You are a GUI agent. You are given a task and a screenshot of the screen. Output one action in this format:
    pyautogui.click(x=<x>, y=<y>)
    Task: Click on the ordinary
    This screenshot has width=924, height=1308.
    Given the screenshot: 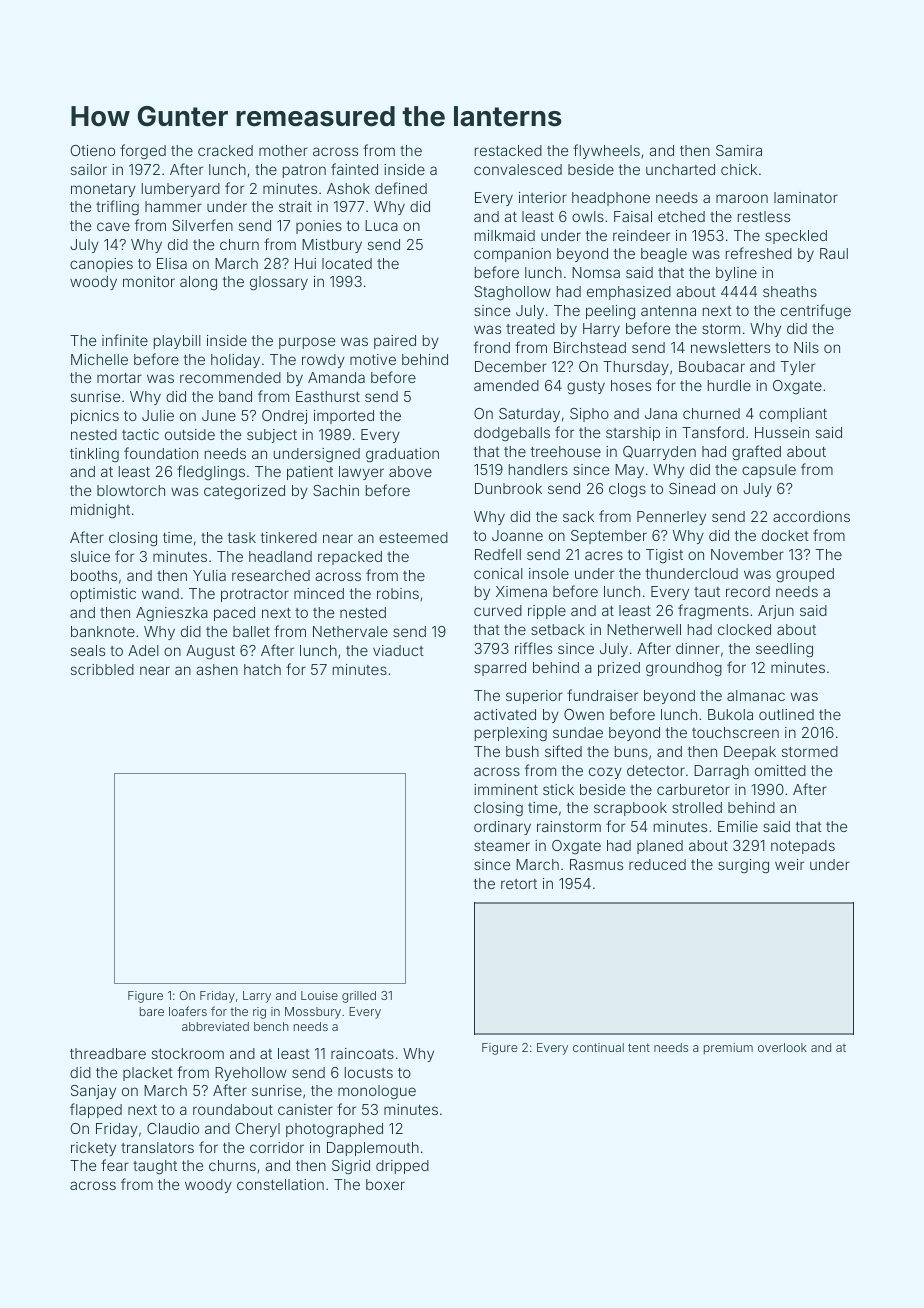 What is the action you would take?
    pyautogui.click(x=502, y=828)
